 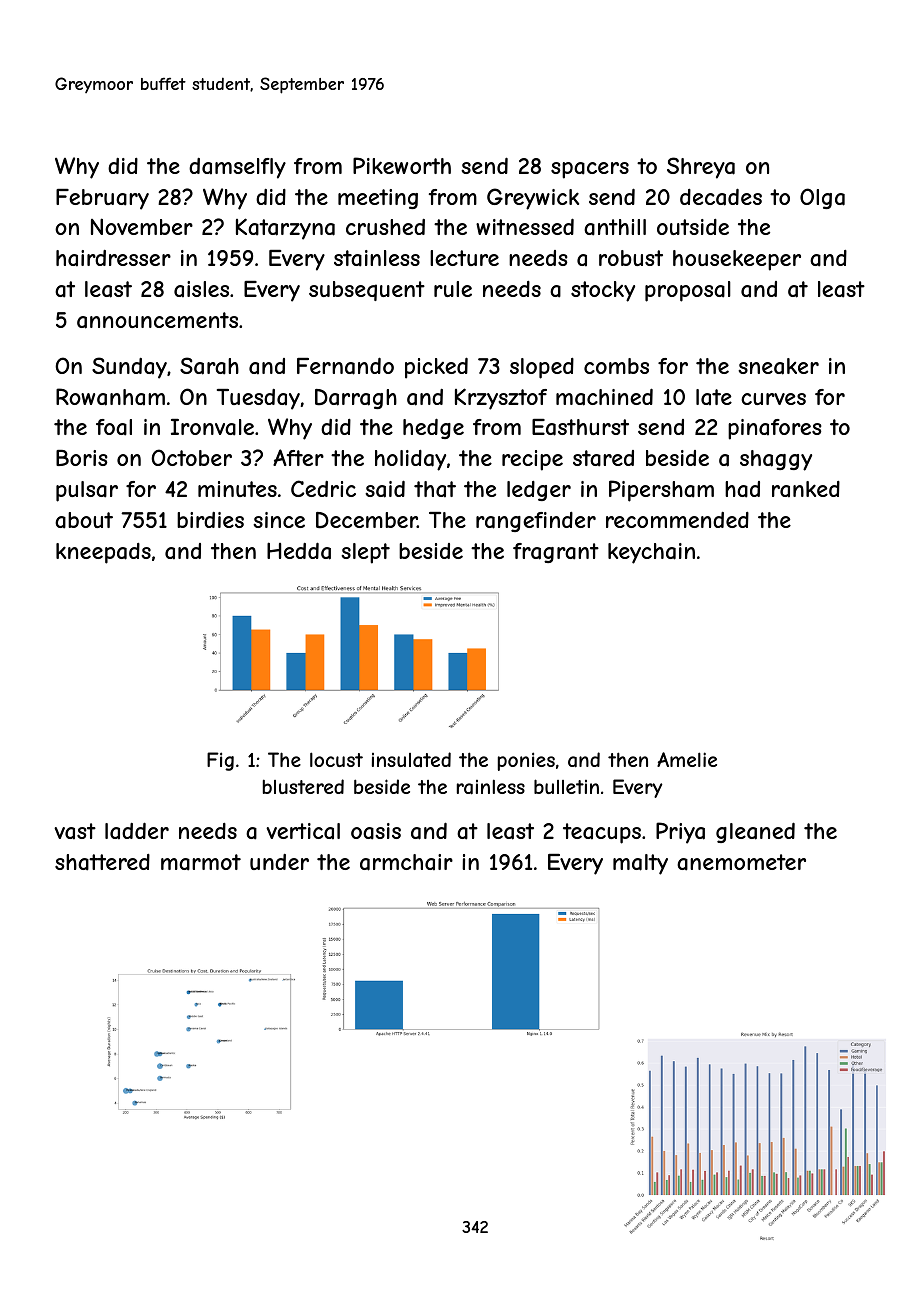 What do you see at coordinates (336, 759) in the screenshot?
I see `locust` at bounding box center [336, 759].
